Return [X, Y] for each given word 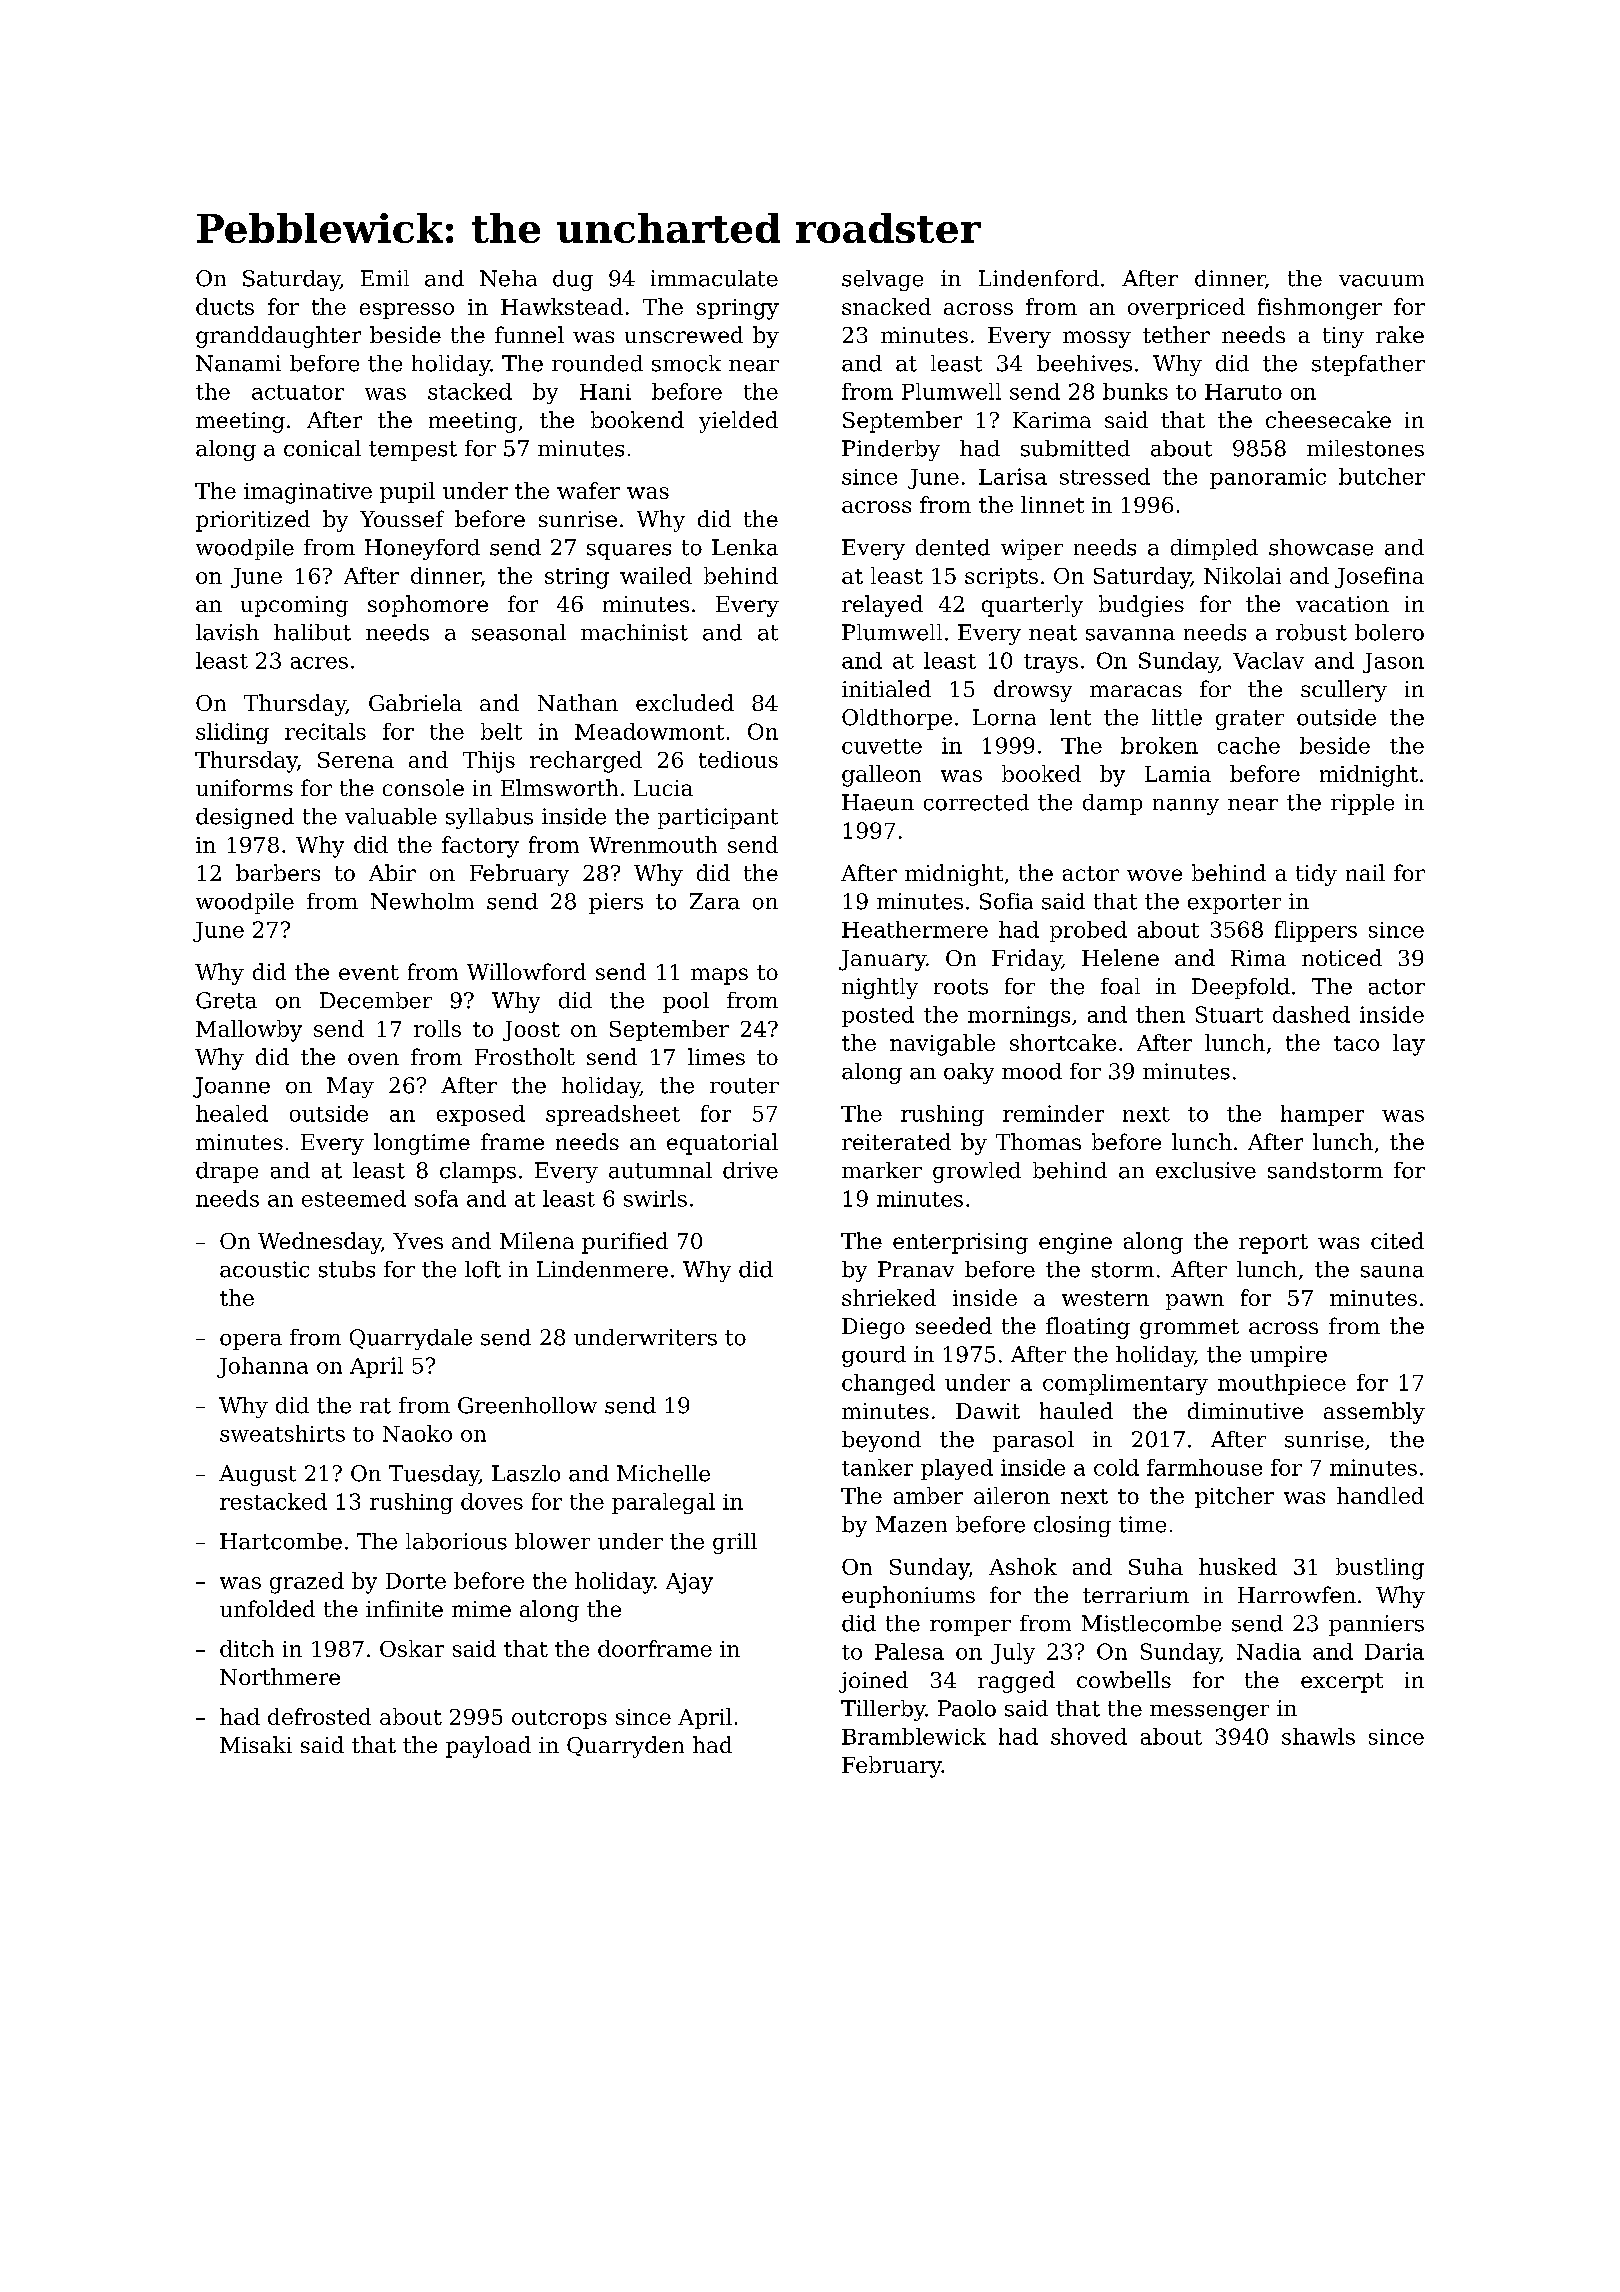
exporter [1234, 904]
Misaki [256, 1744]
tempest [413, 451]
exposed [481, 1115]
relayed [882, 606]
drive [750, 1170]
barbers [278, 872]
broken [1159, 745]
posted [878, 1016]
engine [1075, 1243]
